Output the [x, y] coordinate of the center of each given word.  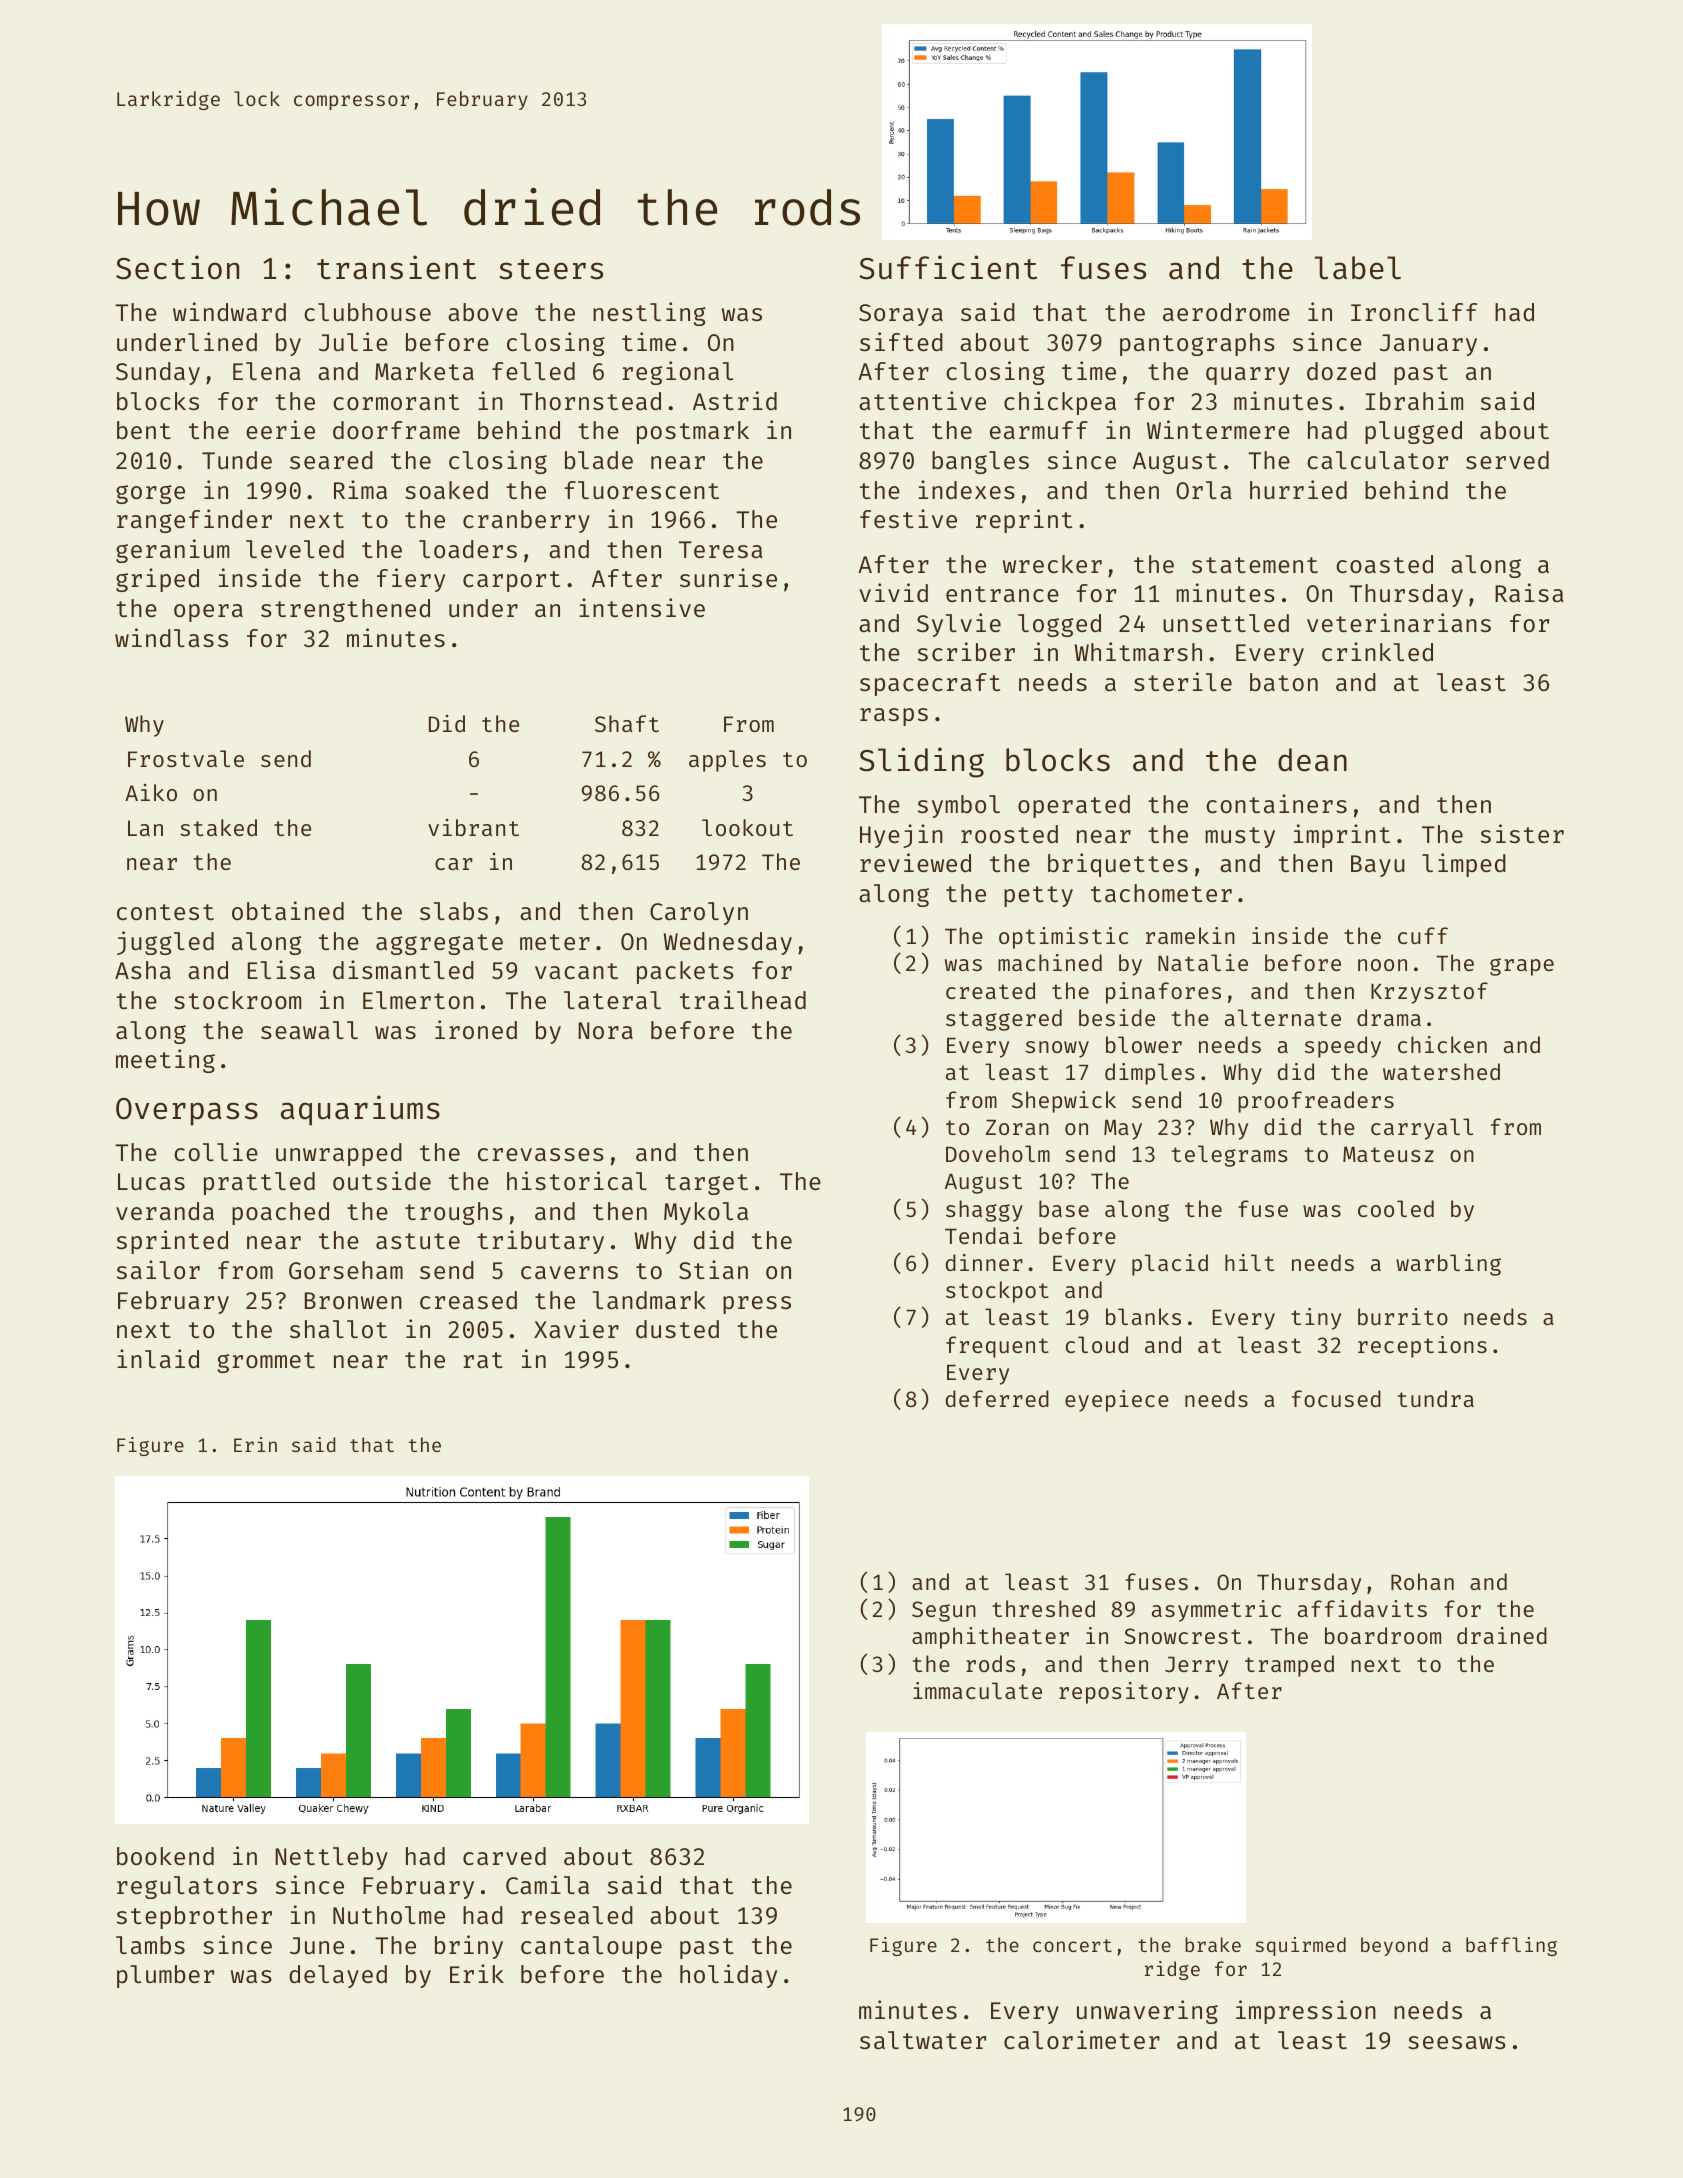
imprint [1342, 836]
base [1064, 1208]
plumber [165, 1976]
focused [1336, 1398]
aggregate [439, 944]
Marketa [424, 371]
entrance [1002, 594]
